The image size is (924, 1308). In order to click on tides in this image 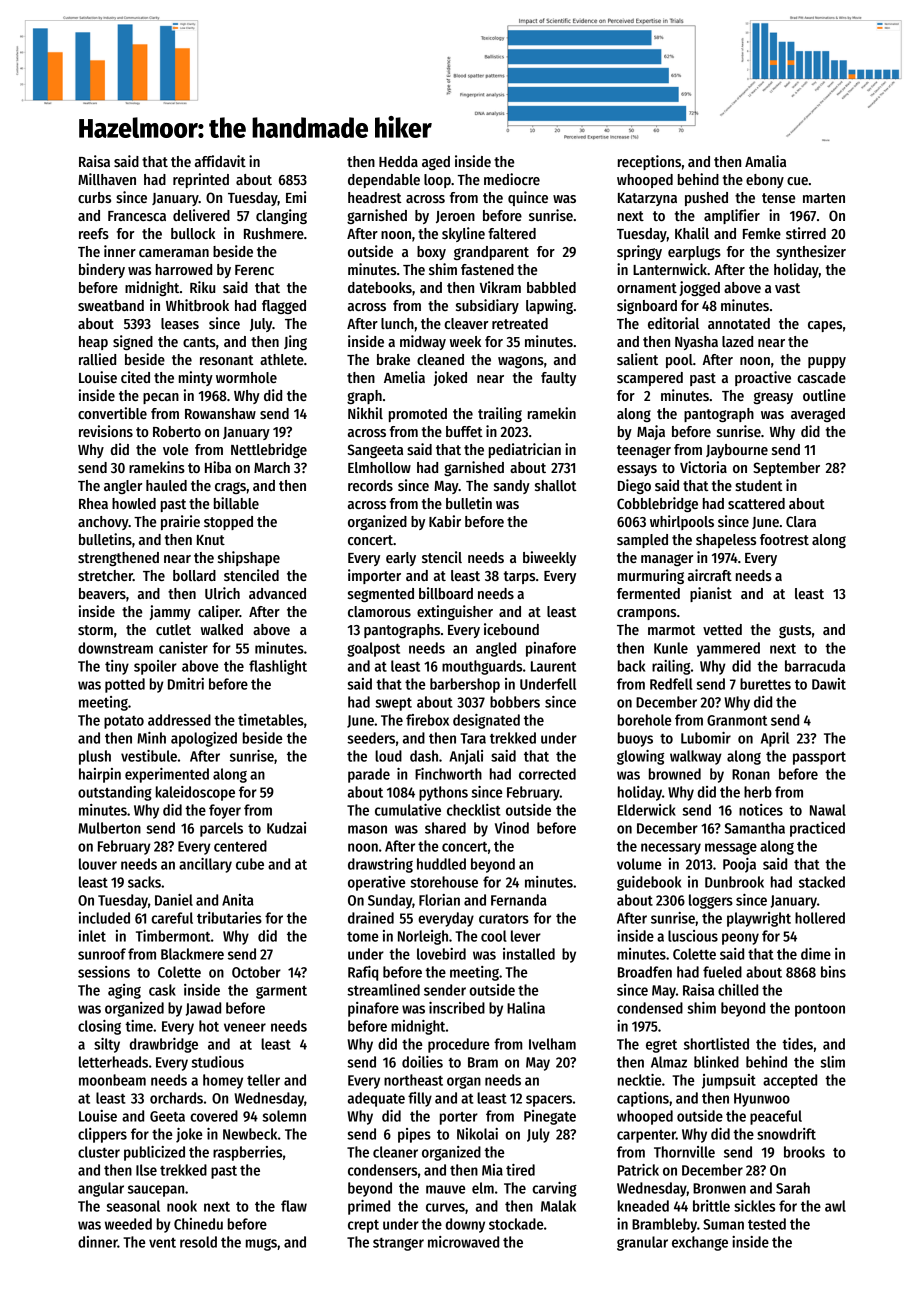, I will do `click(797, 1044)`.
